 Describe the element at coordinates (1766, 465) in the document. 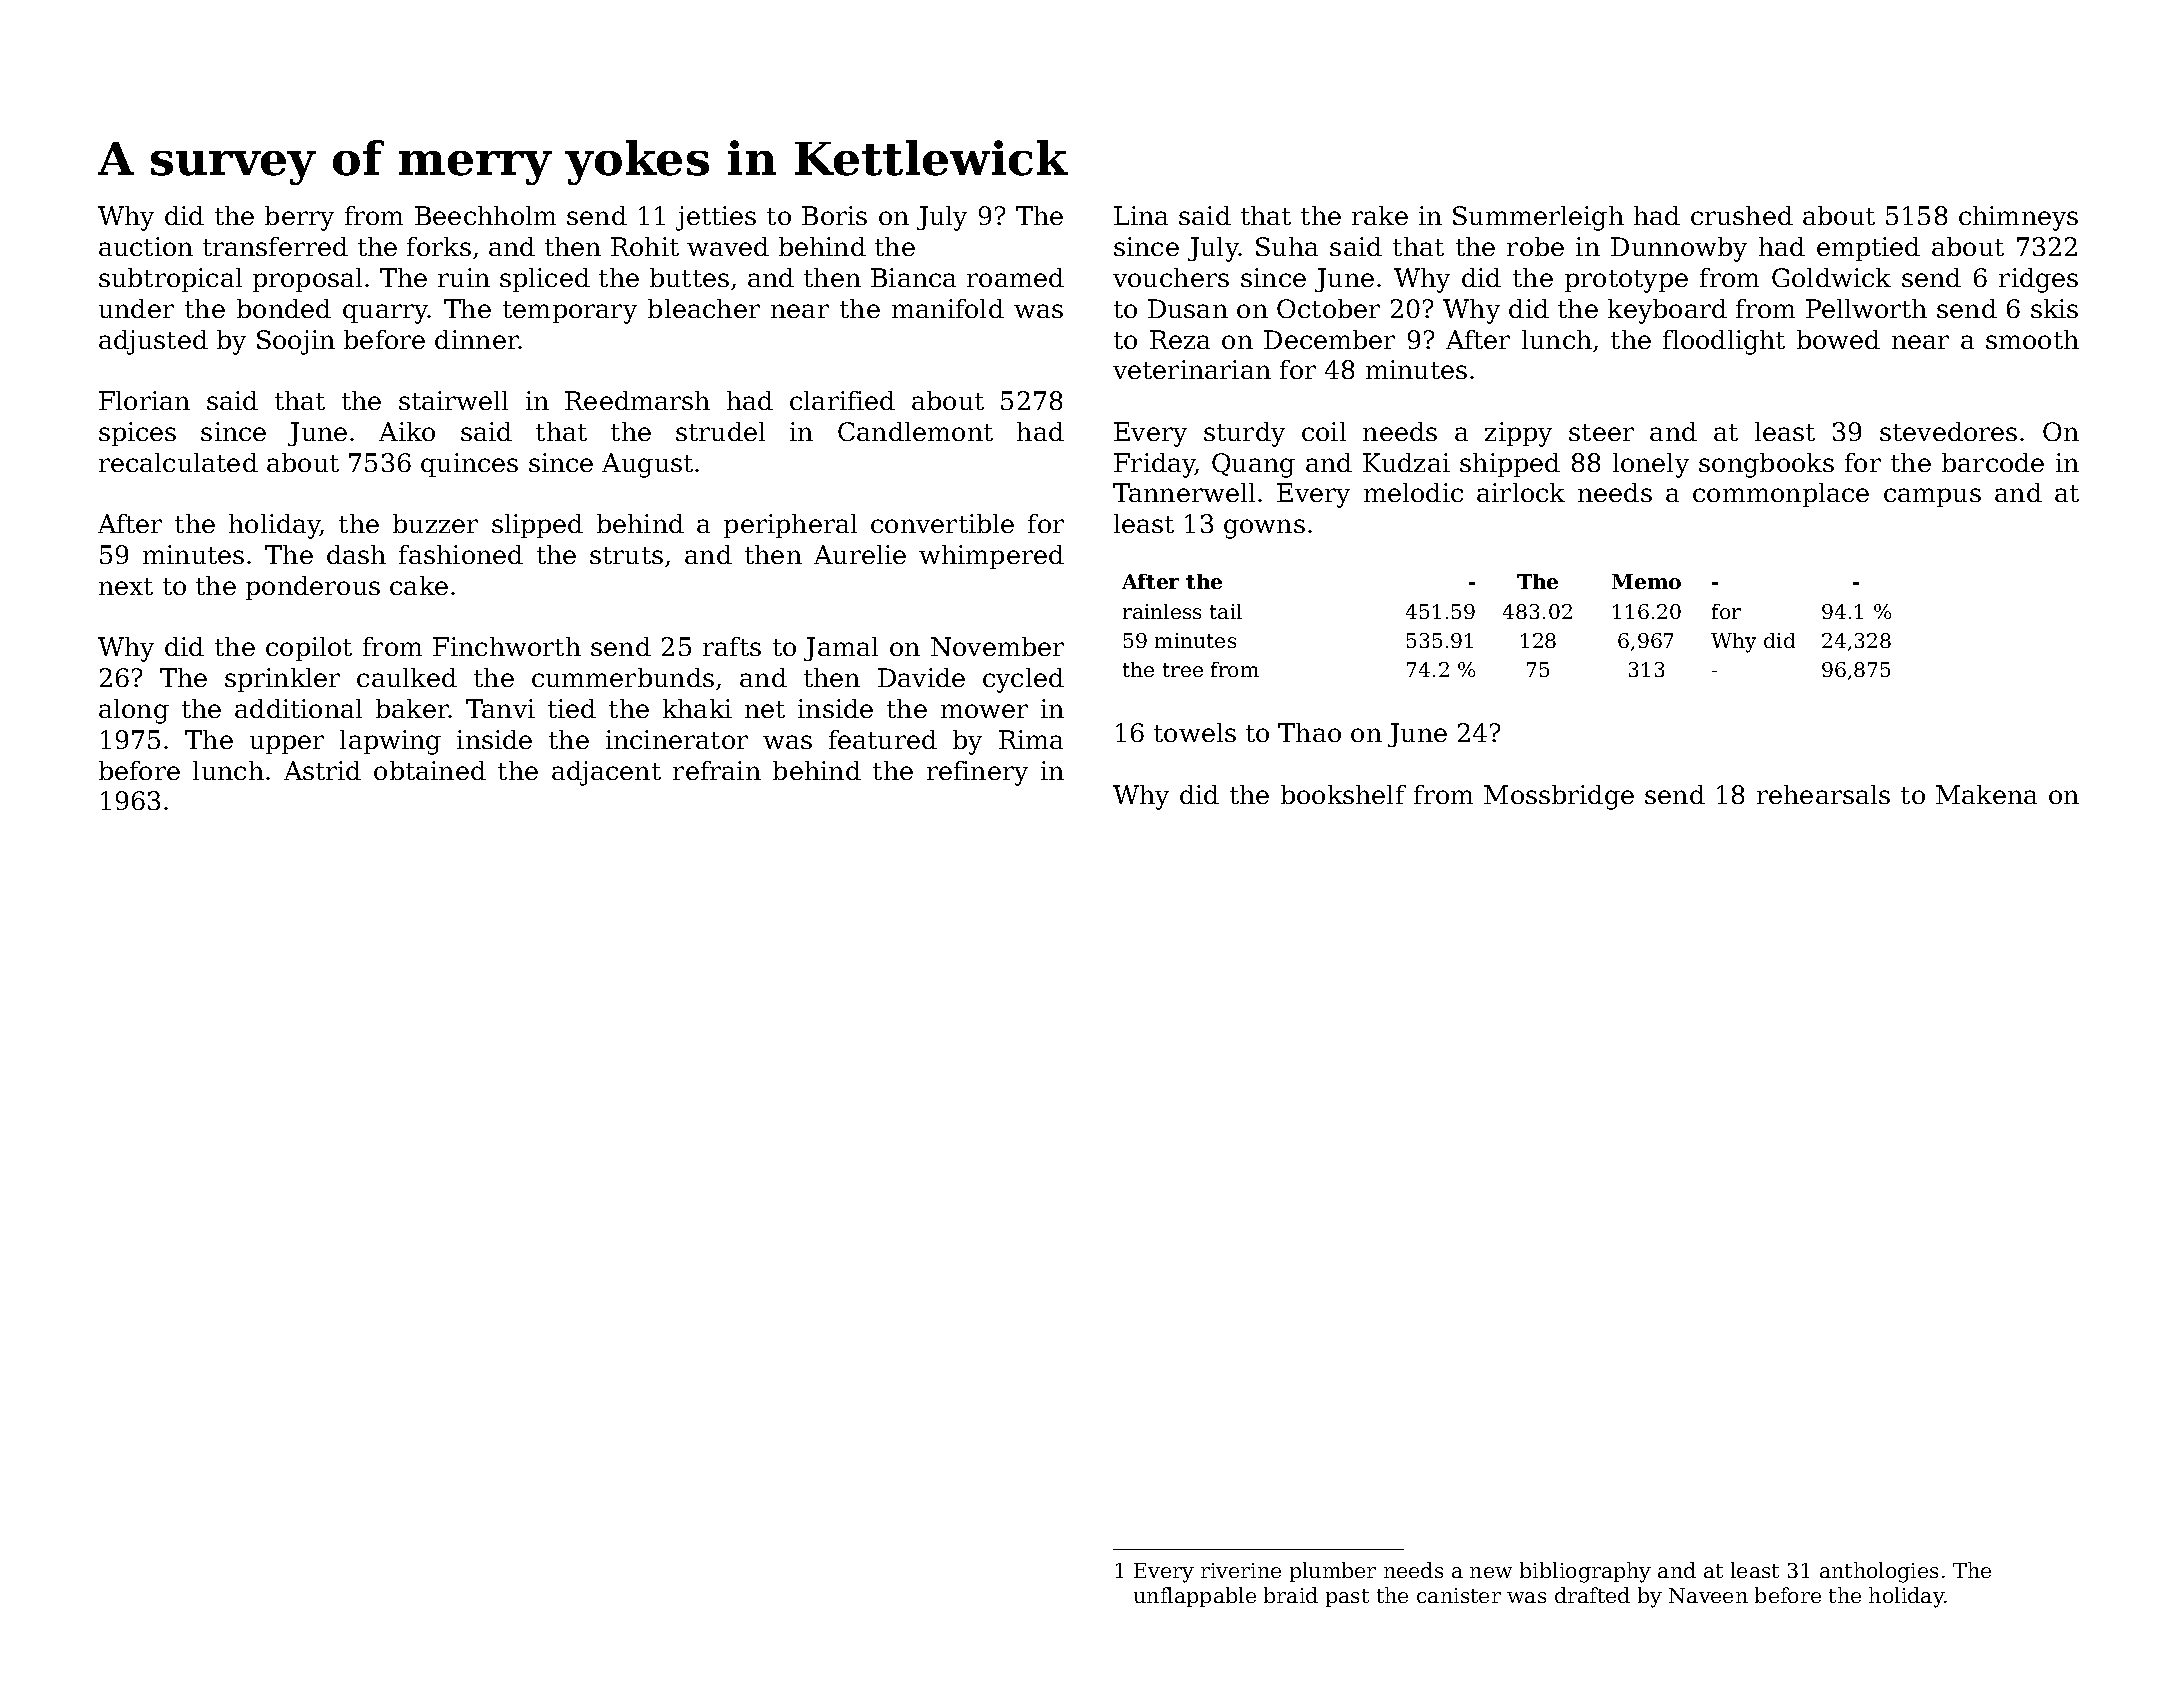

I see `songbooks` at that location.
